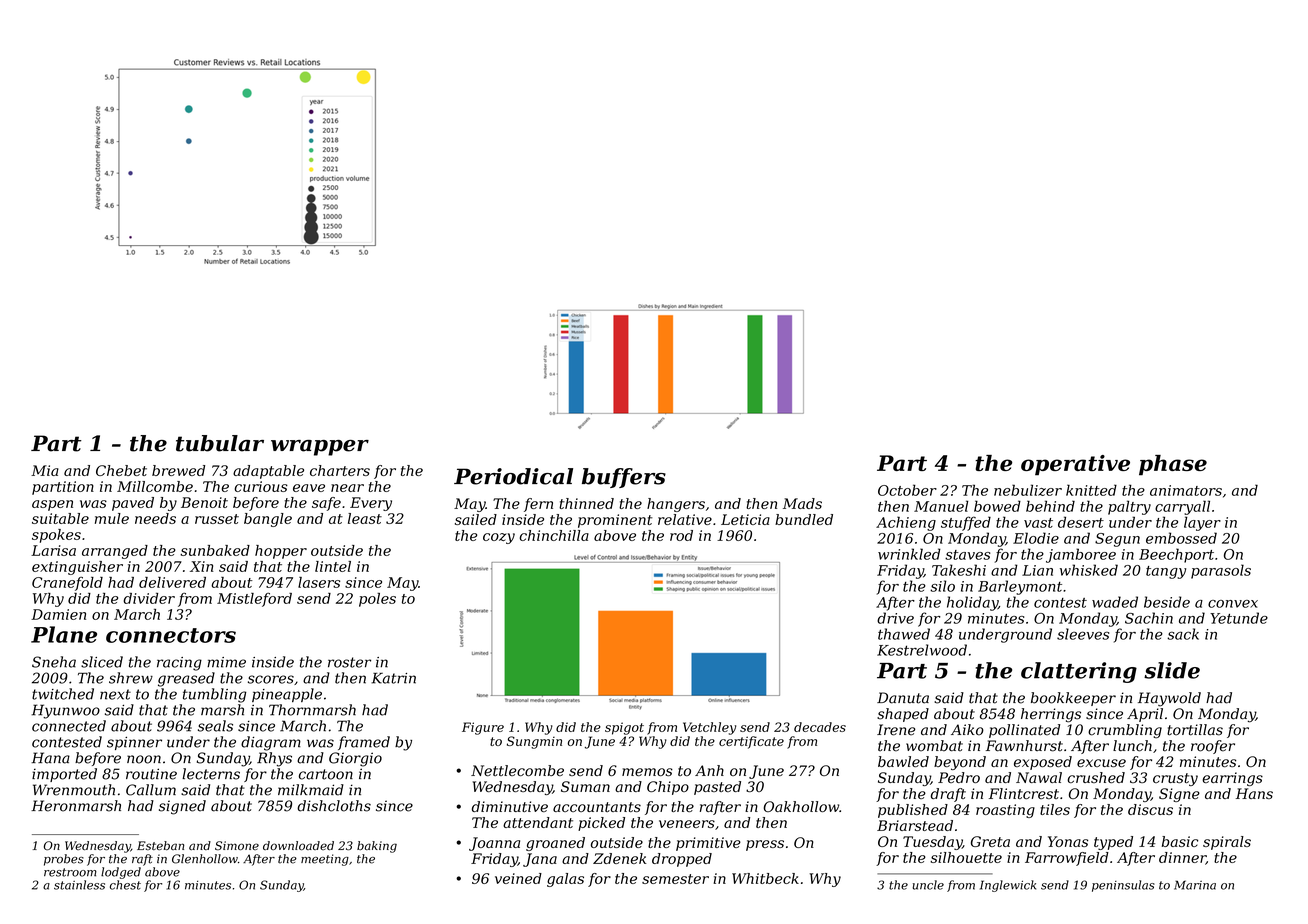  What do you see at coordinates (1233, 604) in the image?
I see `convex` at bounding box center [1233, 604].
